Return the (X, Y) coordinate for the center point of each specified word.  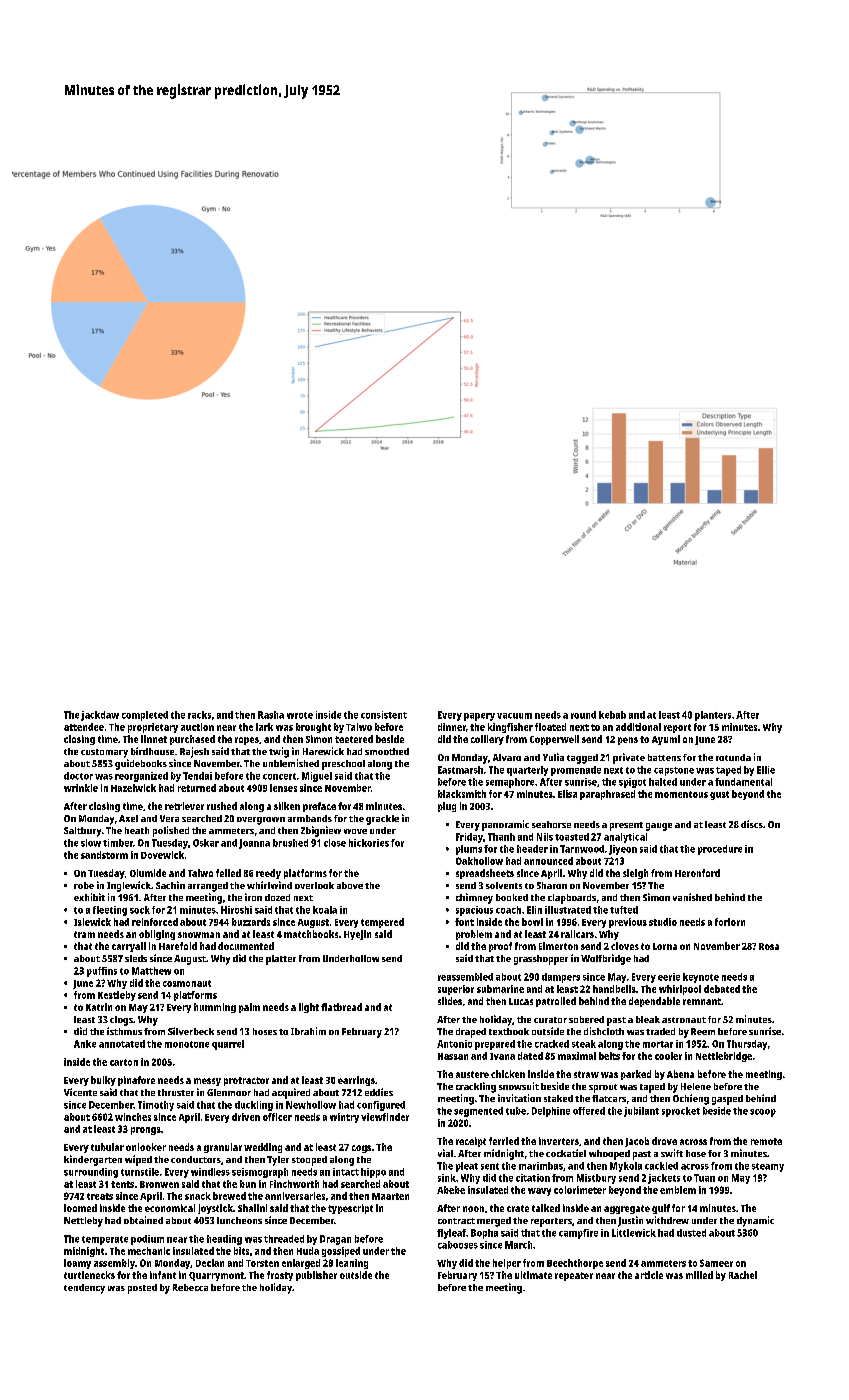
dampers (561, 978)
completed (145, 716)
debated (722, 989)
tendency (84, 1289)
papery (479, 717)
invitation (519, 1098)
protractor (246, 1081)
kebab (612, 715)
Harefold (178, 946)
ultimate (533, 1275)
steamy (768, 1167)
